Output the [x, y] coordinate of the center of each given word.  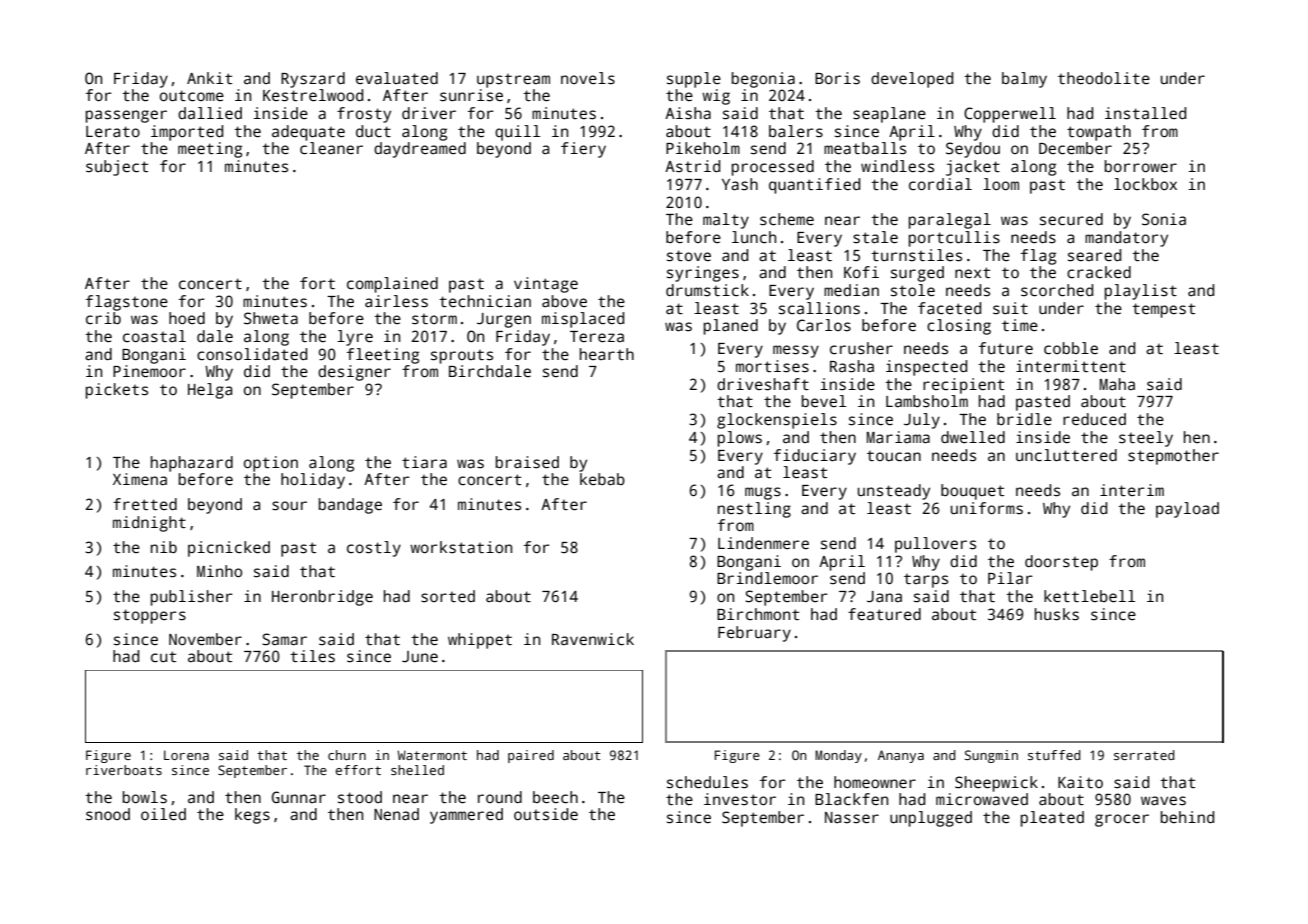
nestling [754, 510]
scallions [819, 308]
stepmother [1173, 457]
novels [588, 78]
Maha [1117, 384]
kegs [252, 816]
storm [434, 319]
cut [163, 657]
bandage [350, 506]
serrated [1144, 755]
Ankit [209, 78]
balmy [1024, 80]
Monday [838, 756]
